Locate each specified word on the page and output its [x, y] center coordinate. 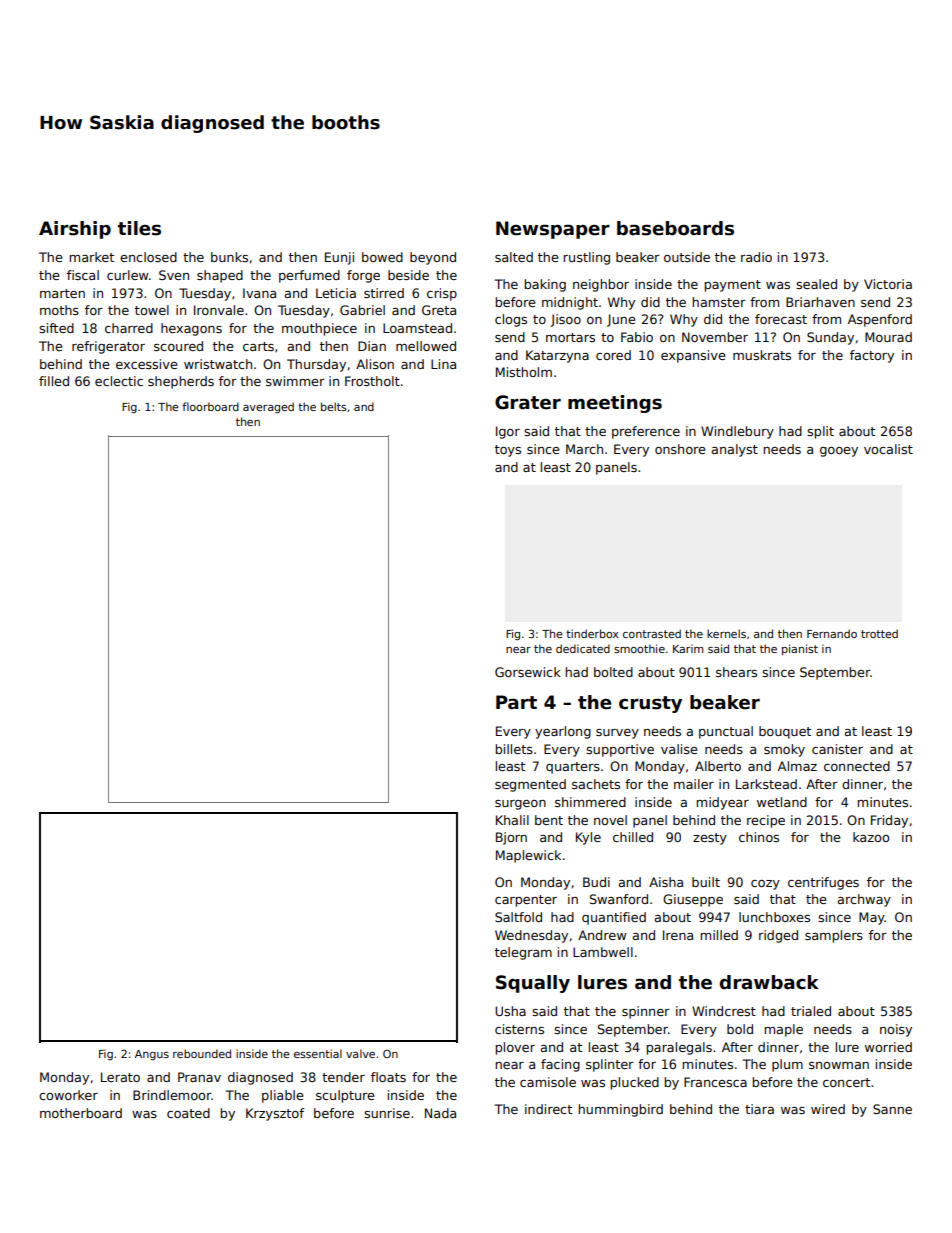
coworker [68, 1095]
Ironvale [219, 310]
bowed [382, 257]
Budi [596, 882]
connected [857, 766]
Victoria [888, 284]
